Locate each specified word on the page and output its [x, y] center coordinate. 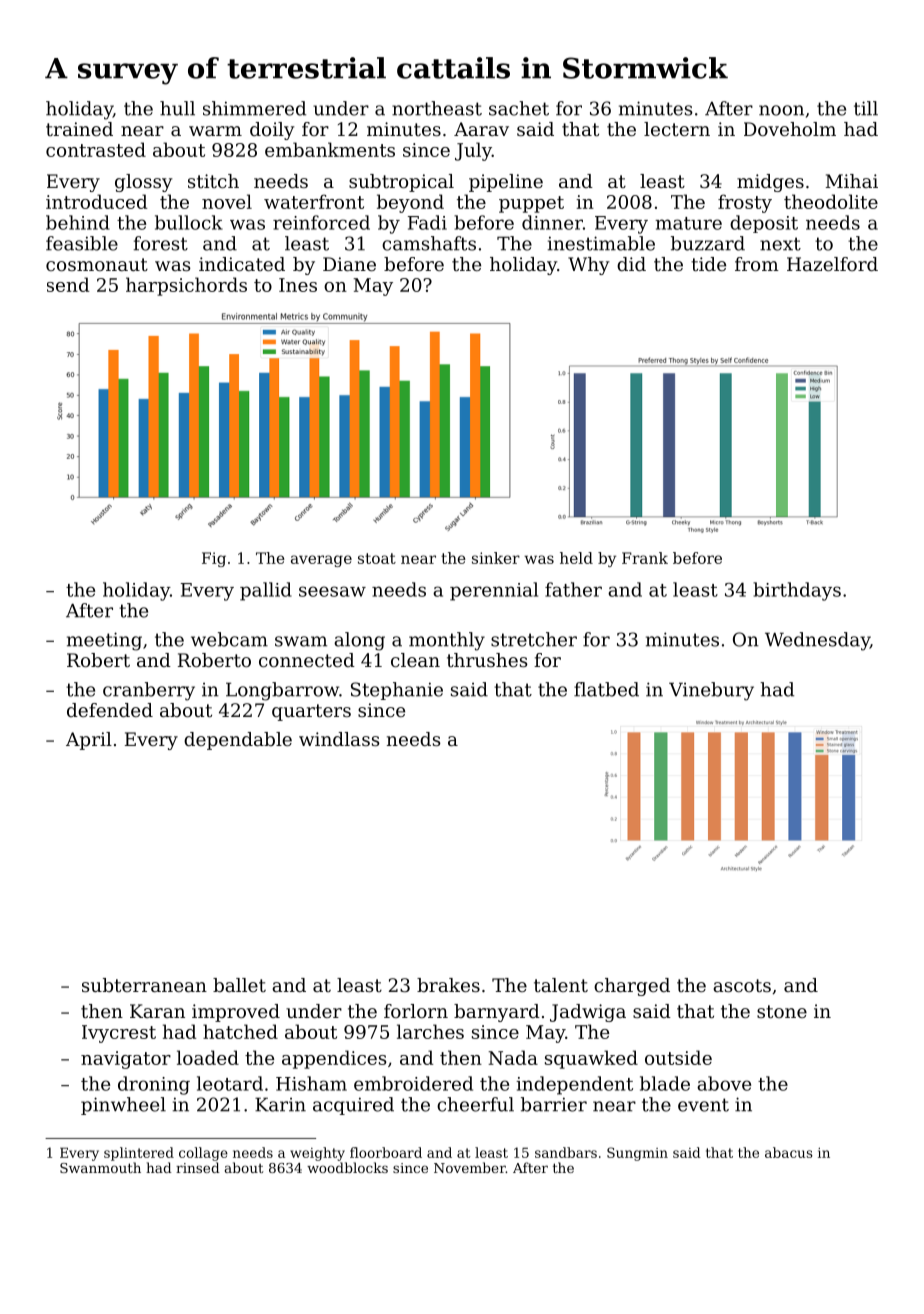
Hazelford [832, 264]
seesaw [332, 591]
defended [110, 710]
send [68, 284]
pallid [266, 591]
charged [632, 987]
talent [561, 985]
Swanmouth [100, 1167]
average [321, 561]
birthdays [797, 591]
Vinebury [711, 691]
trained [79, 129]
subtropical [401, 183]
